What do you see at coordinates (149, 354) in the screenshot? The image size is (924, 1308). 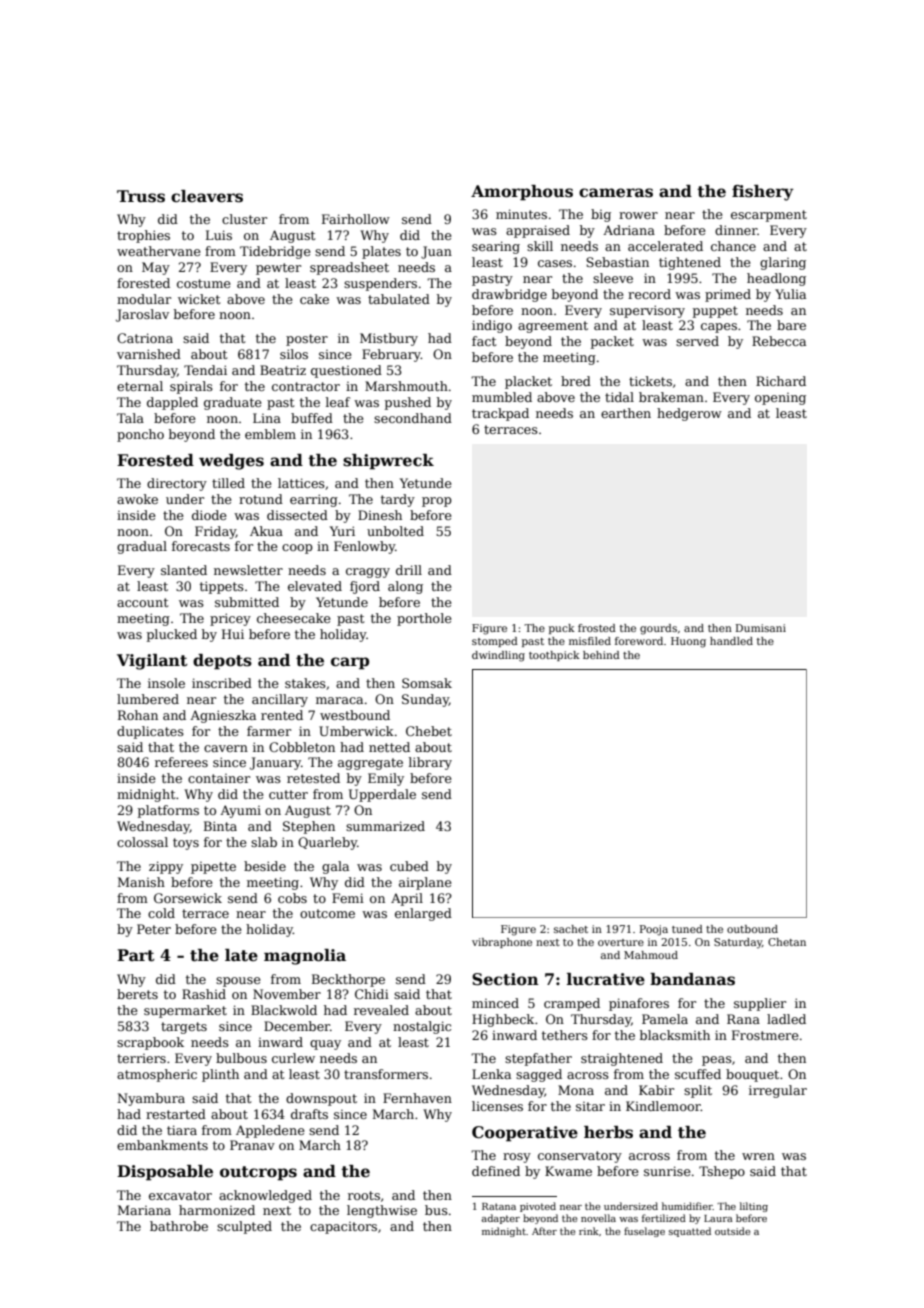 I see `varnished` at bounding box center [149, 354].
